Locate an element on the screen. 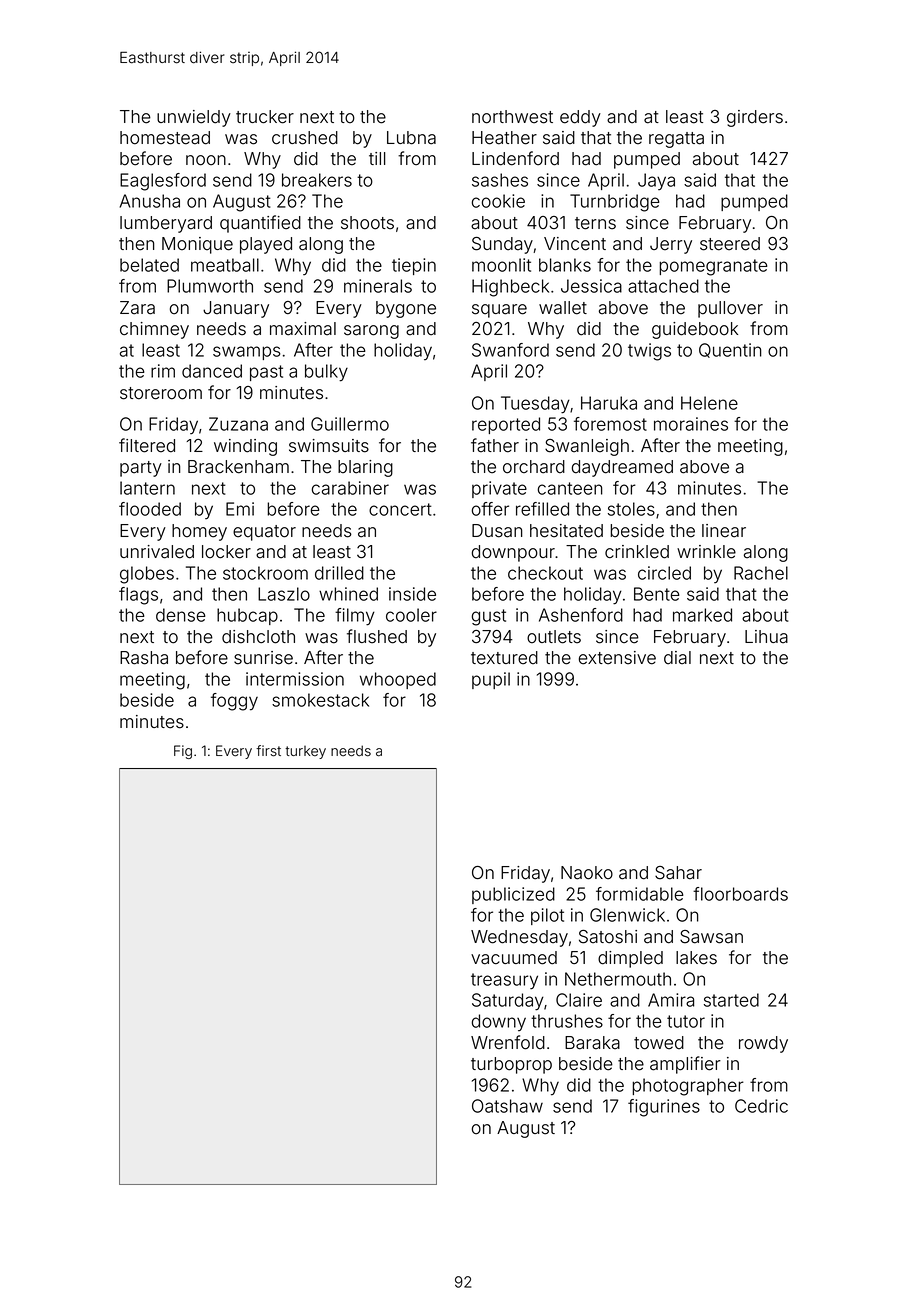 The height and width of the screenshot is (1316, 908). regatta is located at coordinates (676, 140).
